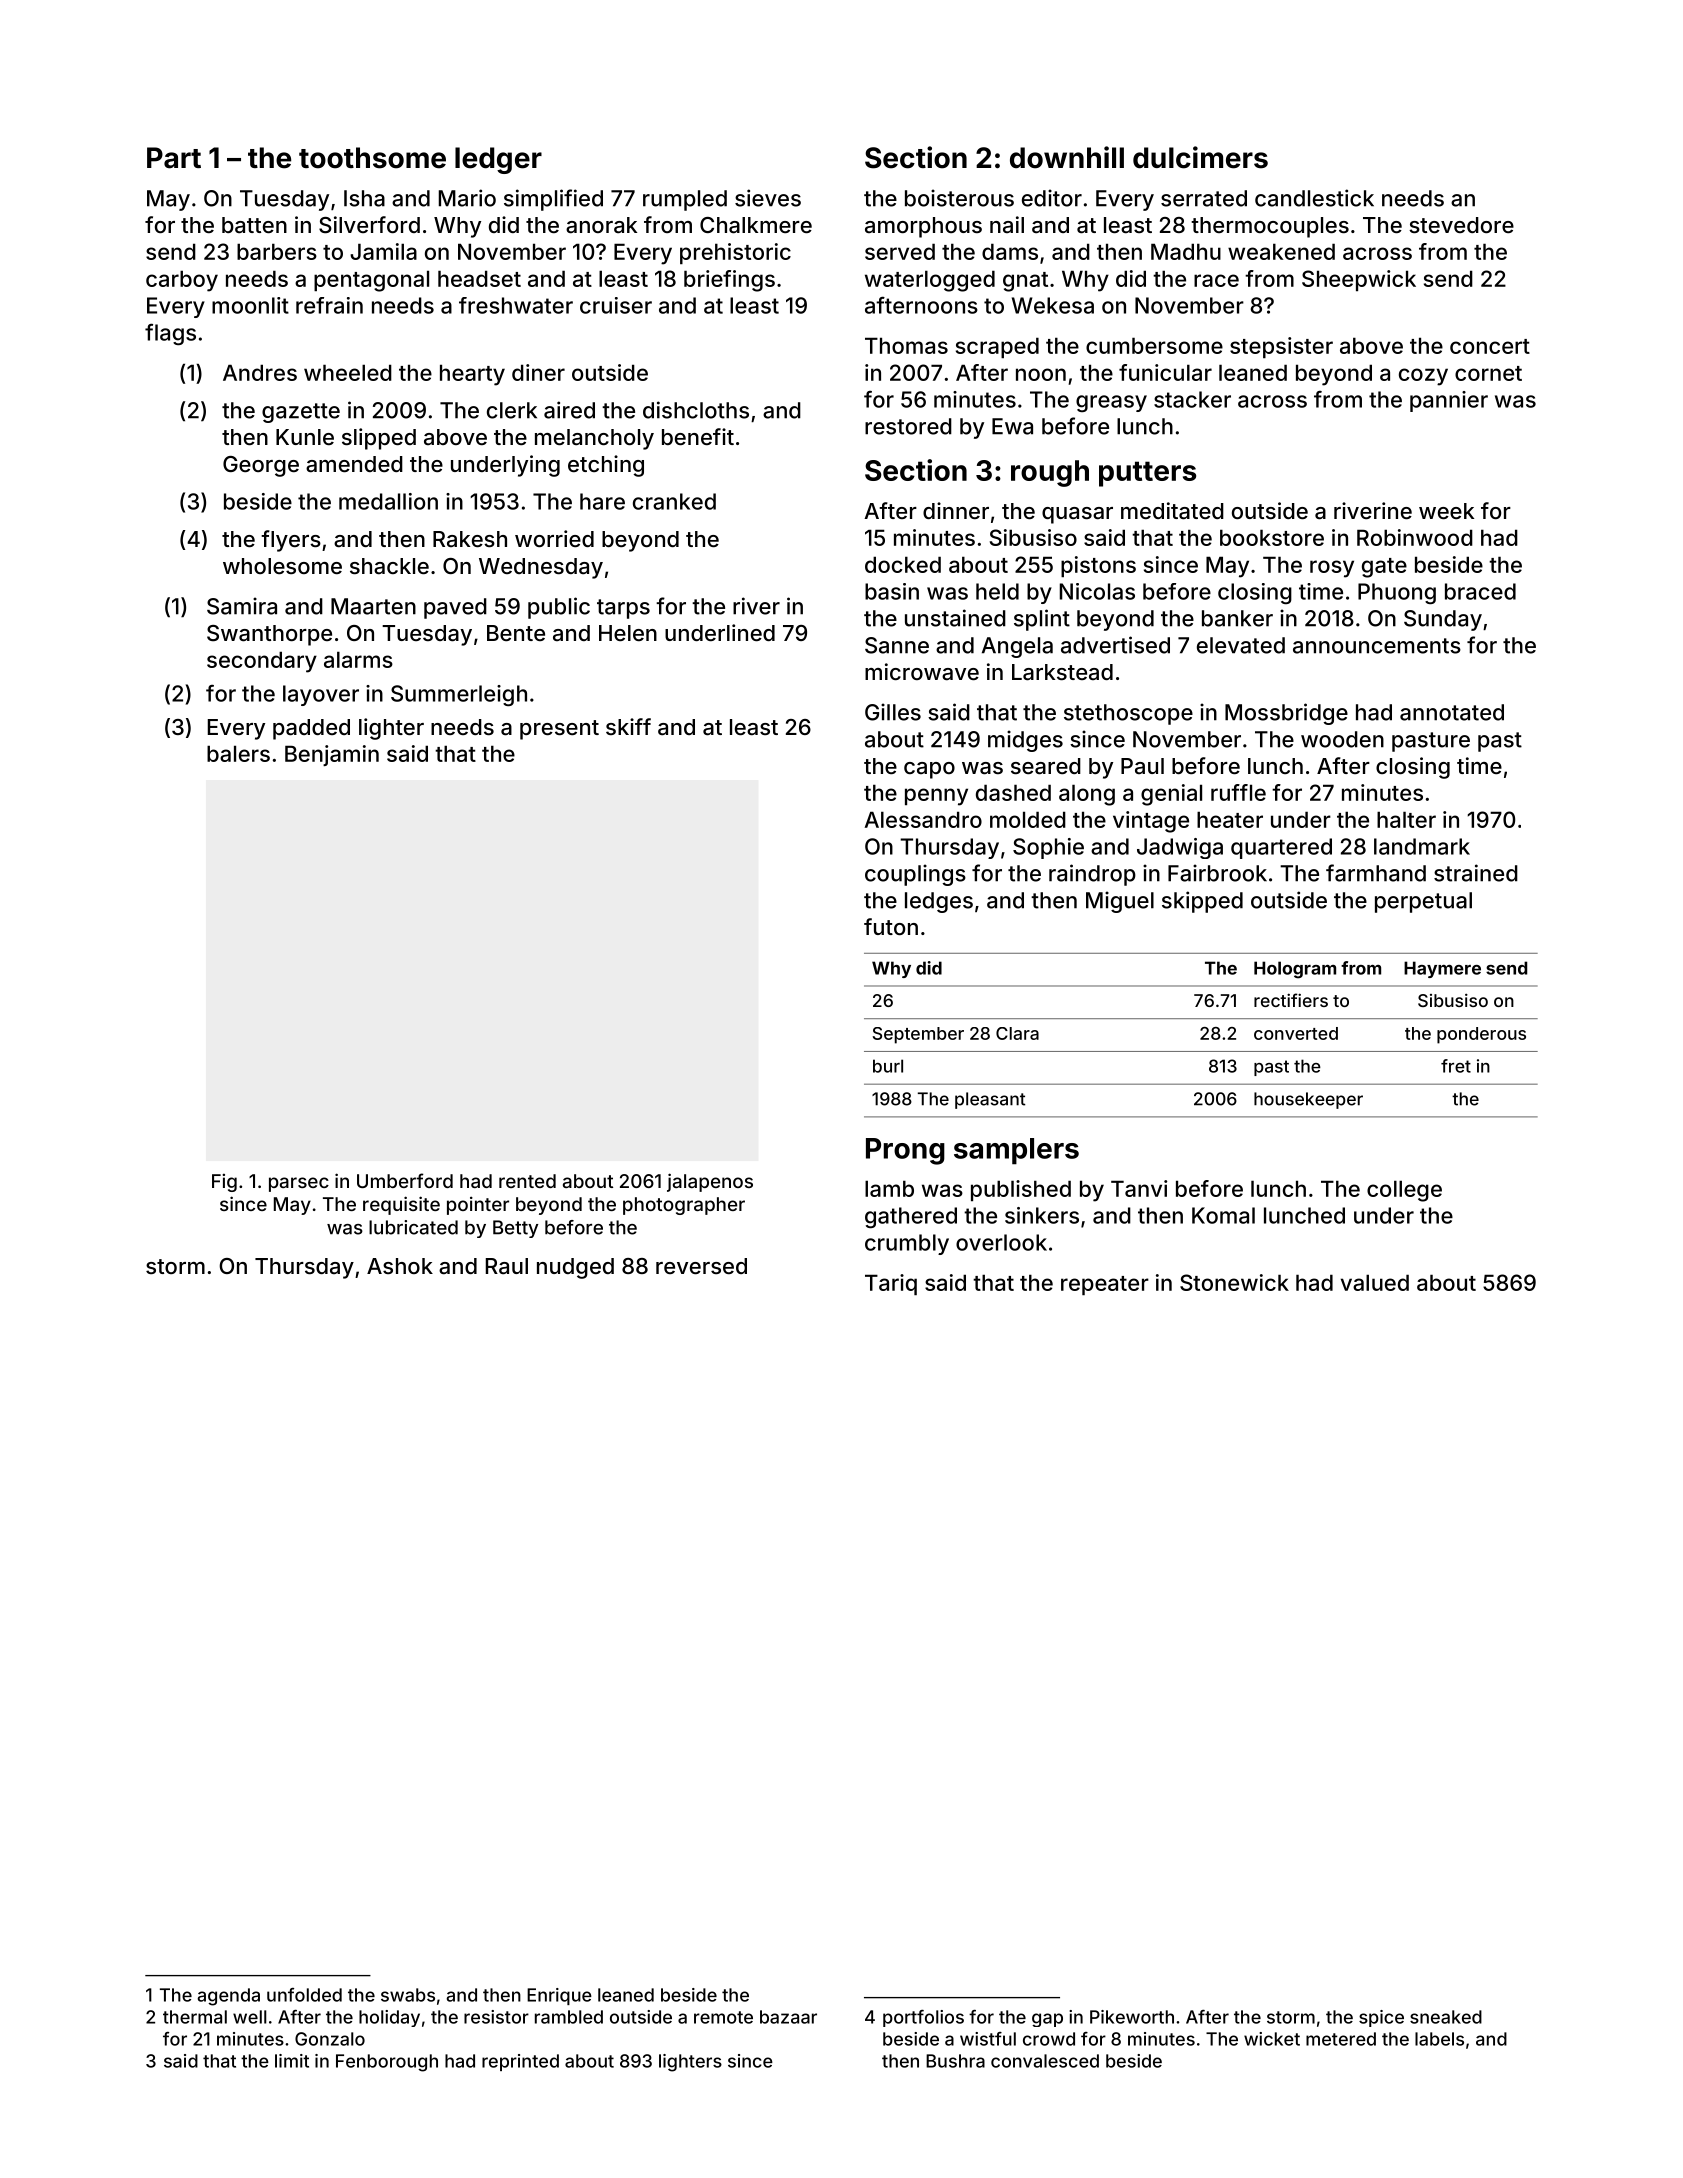 The width and height of the image is (1683, 2178). Describe the element at coordinates (388, 501) in the image. I see `medallion` at that location.
